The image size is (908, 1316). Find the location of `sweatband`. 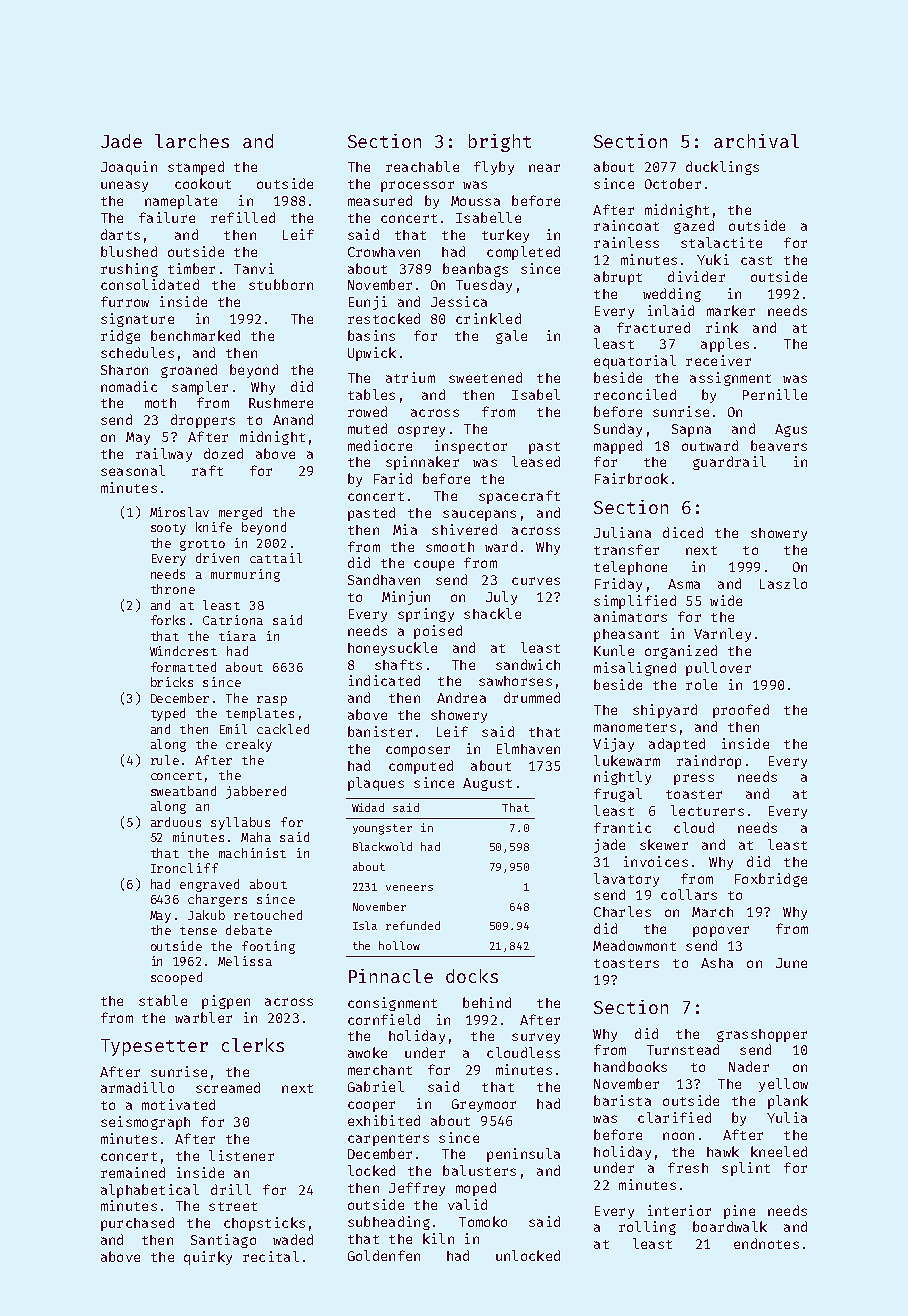

sweatband is located at coordinates (183, 791).
